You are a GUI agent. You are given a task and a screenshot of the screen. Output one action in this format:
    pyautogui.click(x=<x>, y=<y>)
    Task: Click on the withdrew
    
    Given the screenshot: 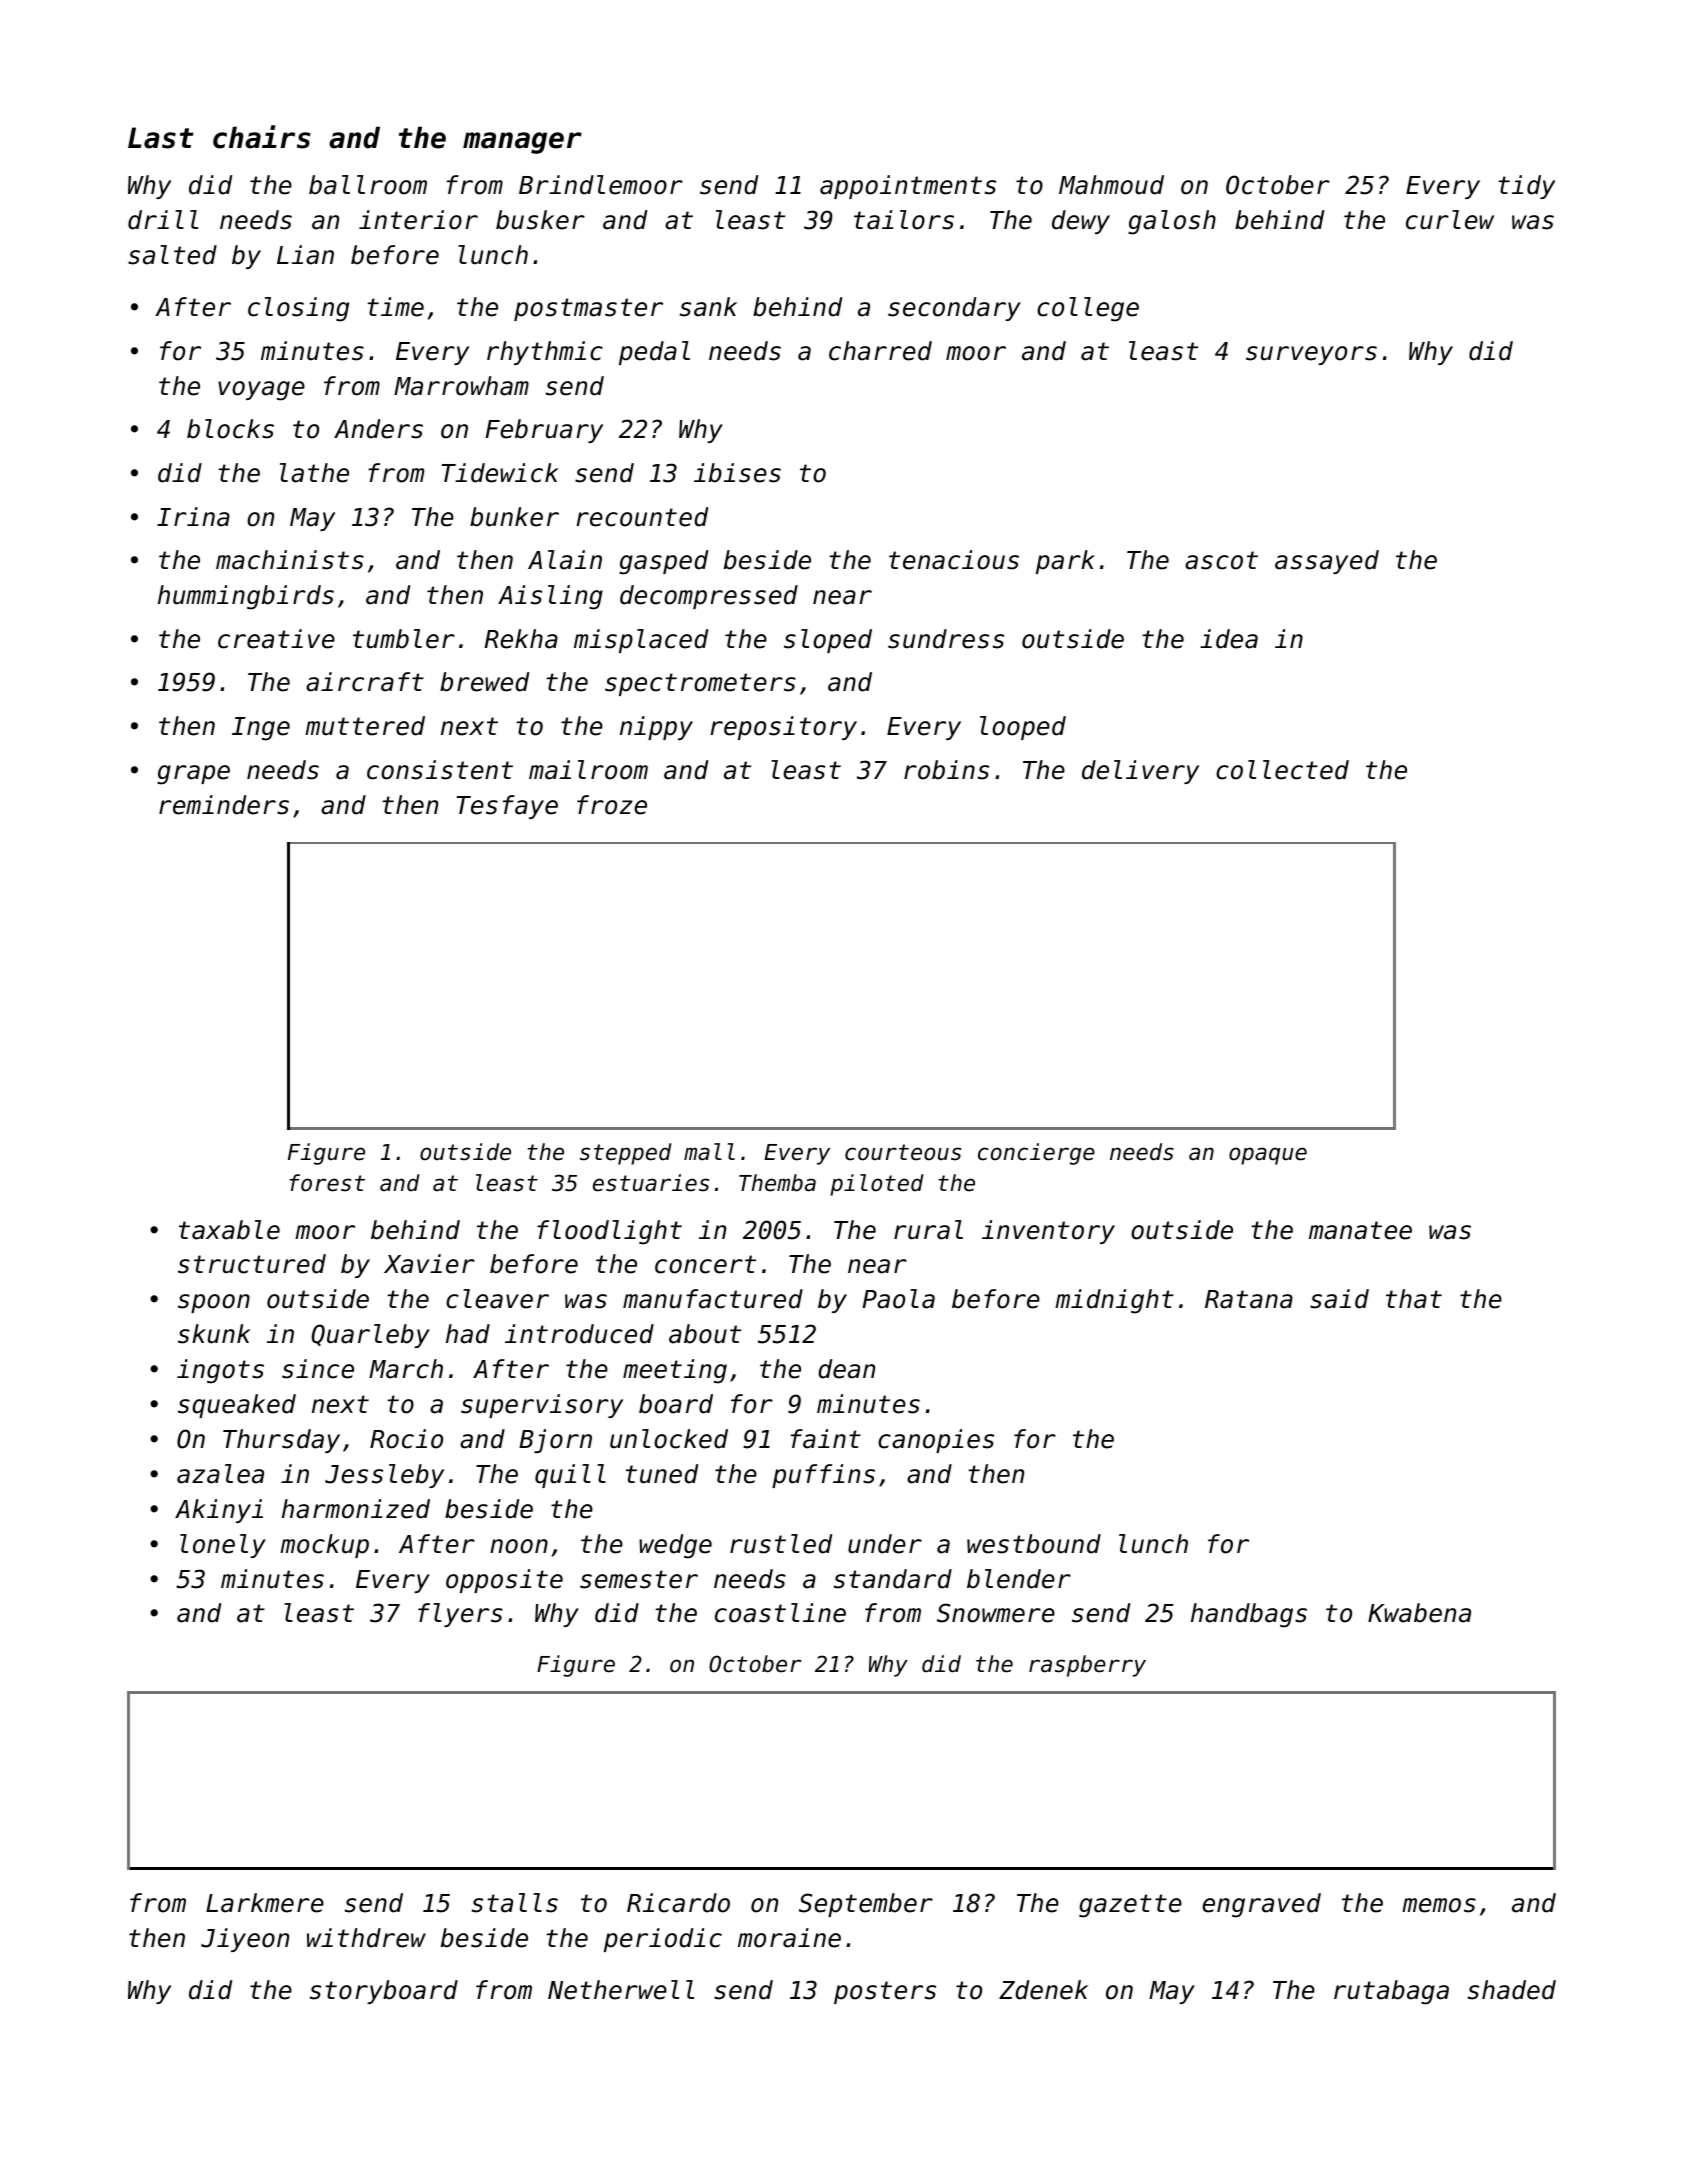 What is the action you would take?
    pyautogui.click(x=366, y=1938)
